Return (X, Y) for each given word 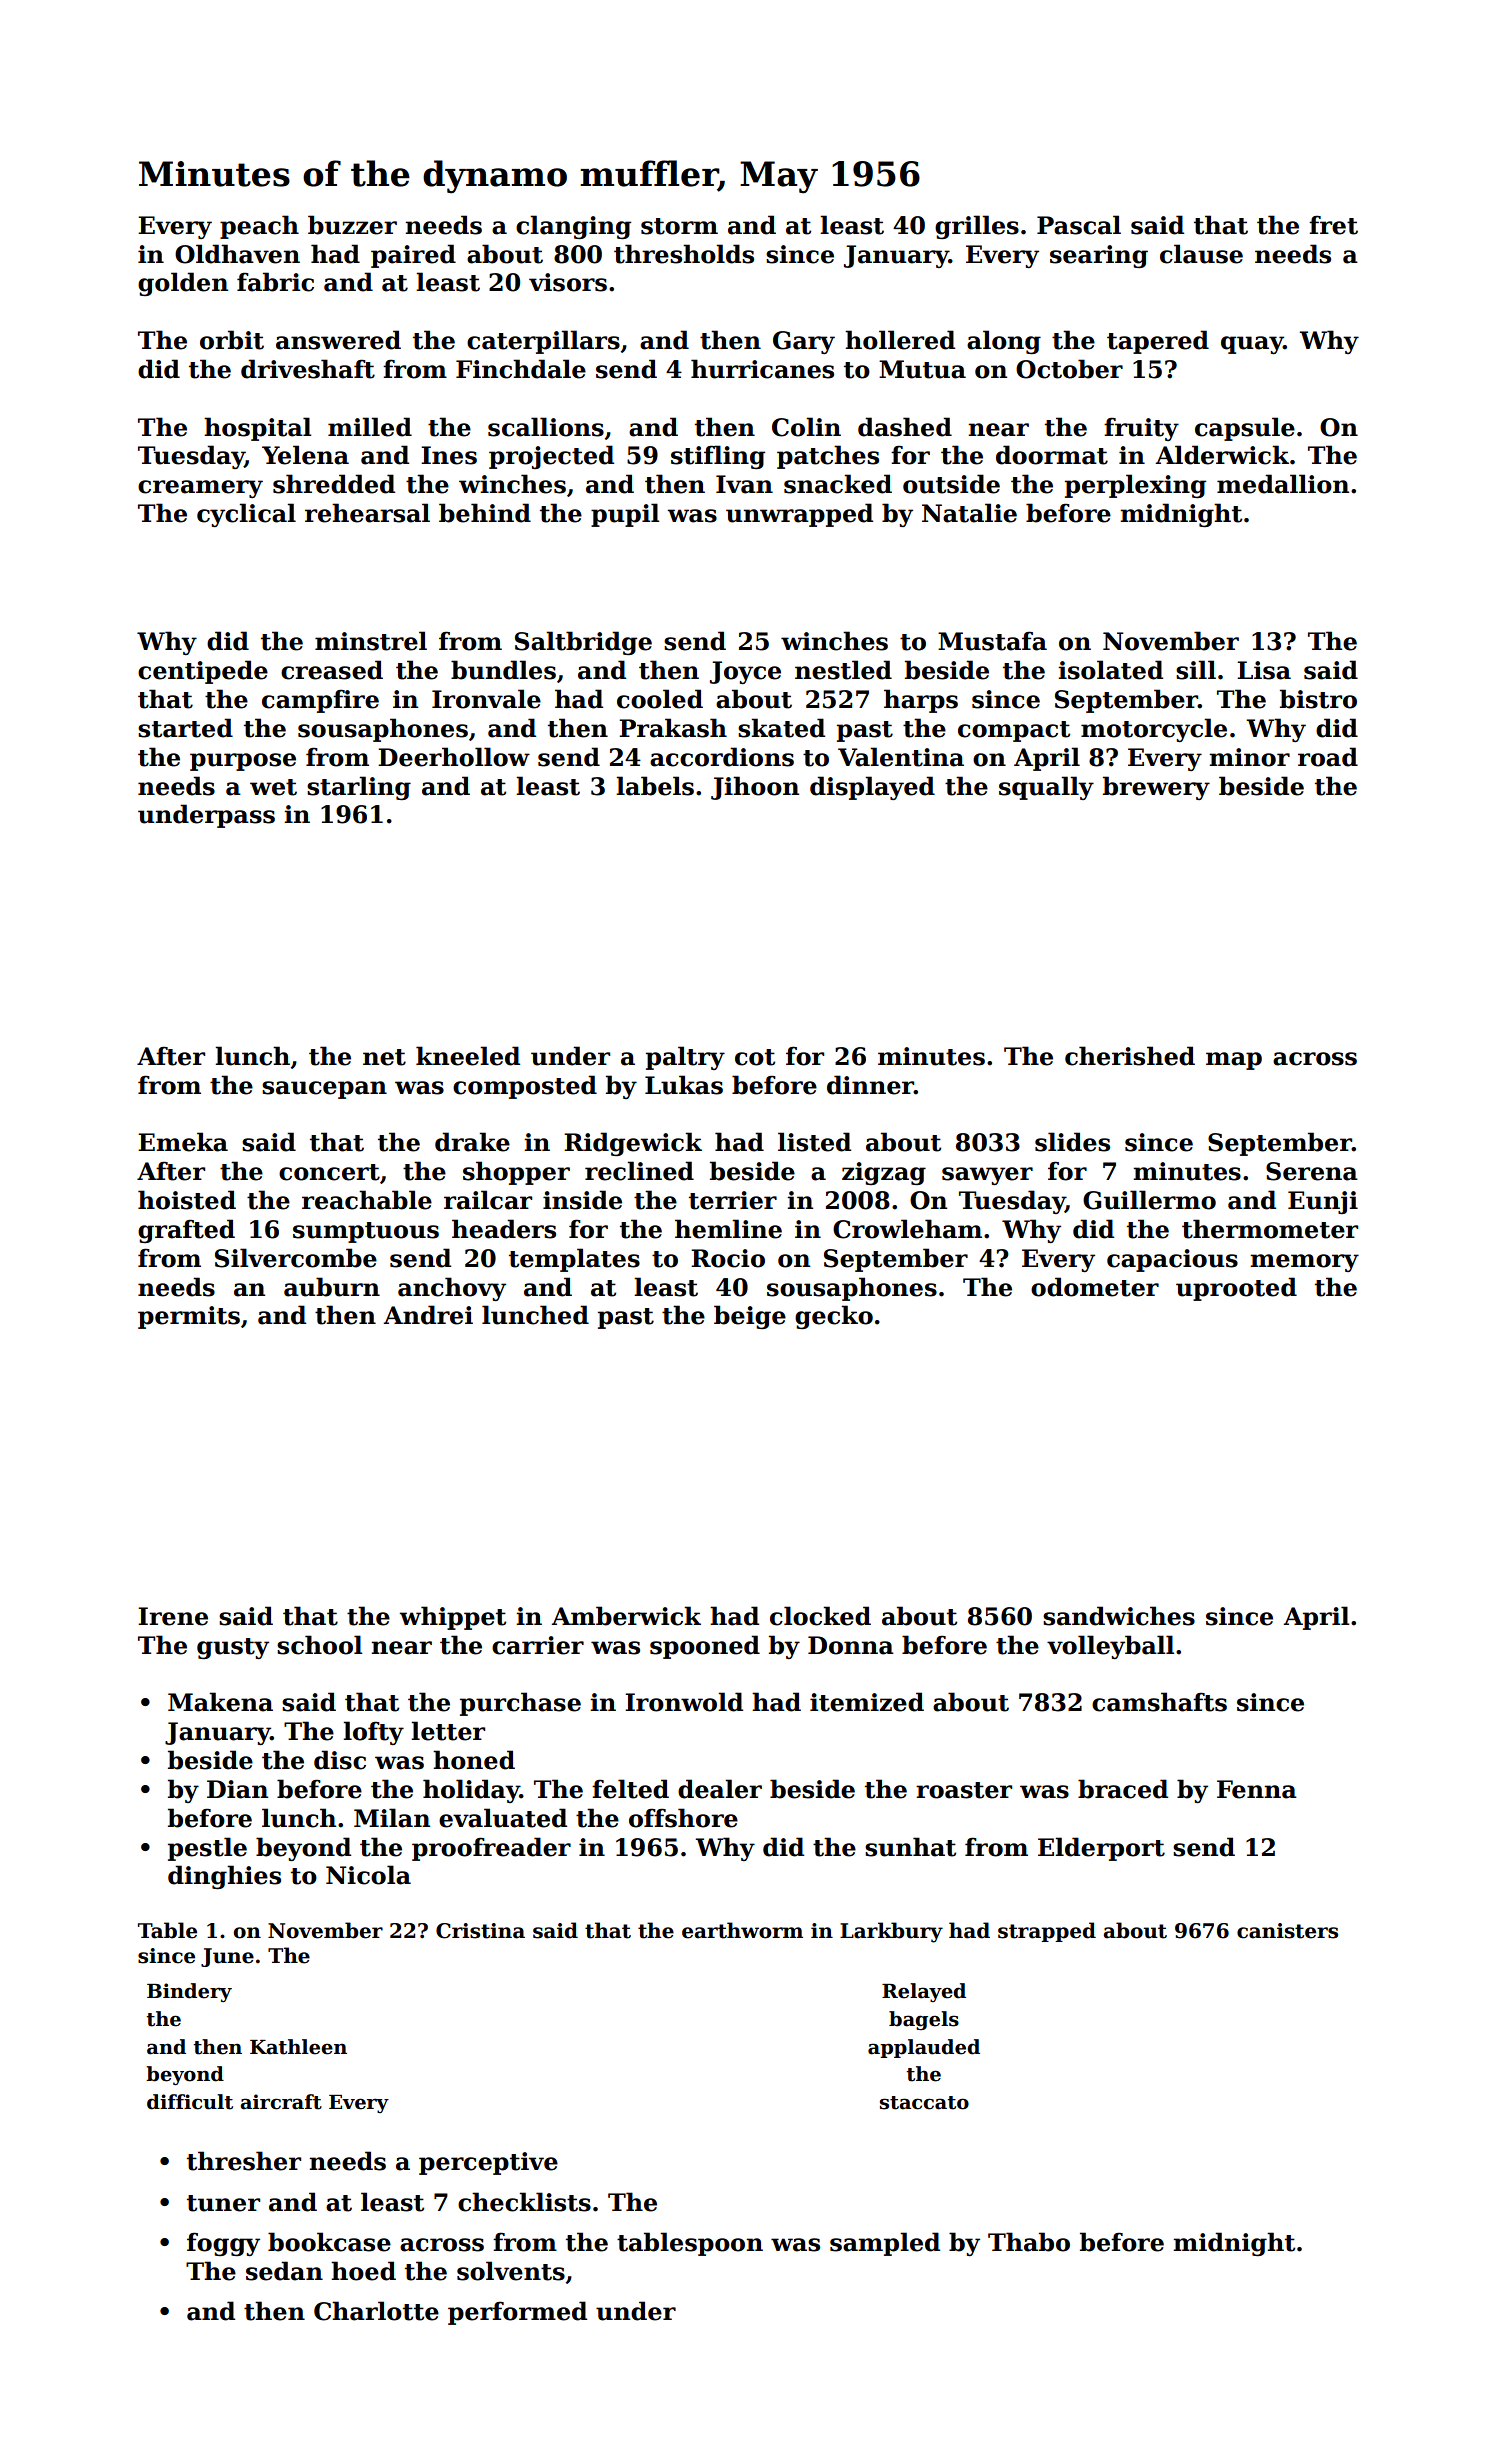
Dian (237, 1789)
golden (183, 284)
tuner (223, 2203)
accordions (722, 757)
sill (1196, 670)
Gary (804, 342)
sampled (885, 2244)
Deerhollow (454, 757)
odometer (1095, 1287)
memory (1304, 1263)
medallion (1283, 484)
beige (750, 1317)
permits (189, 1317)
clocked (820, 1616)
